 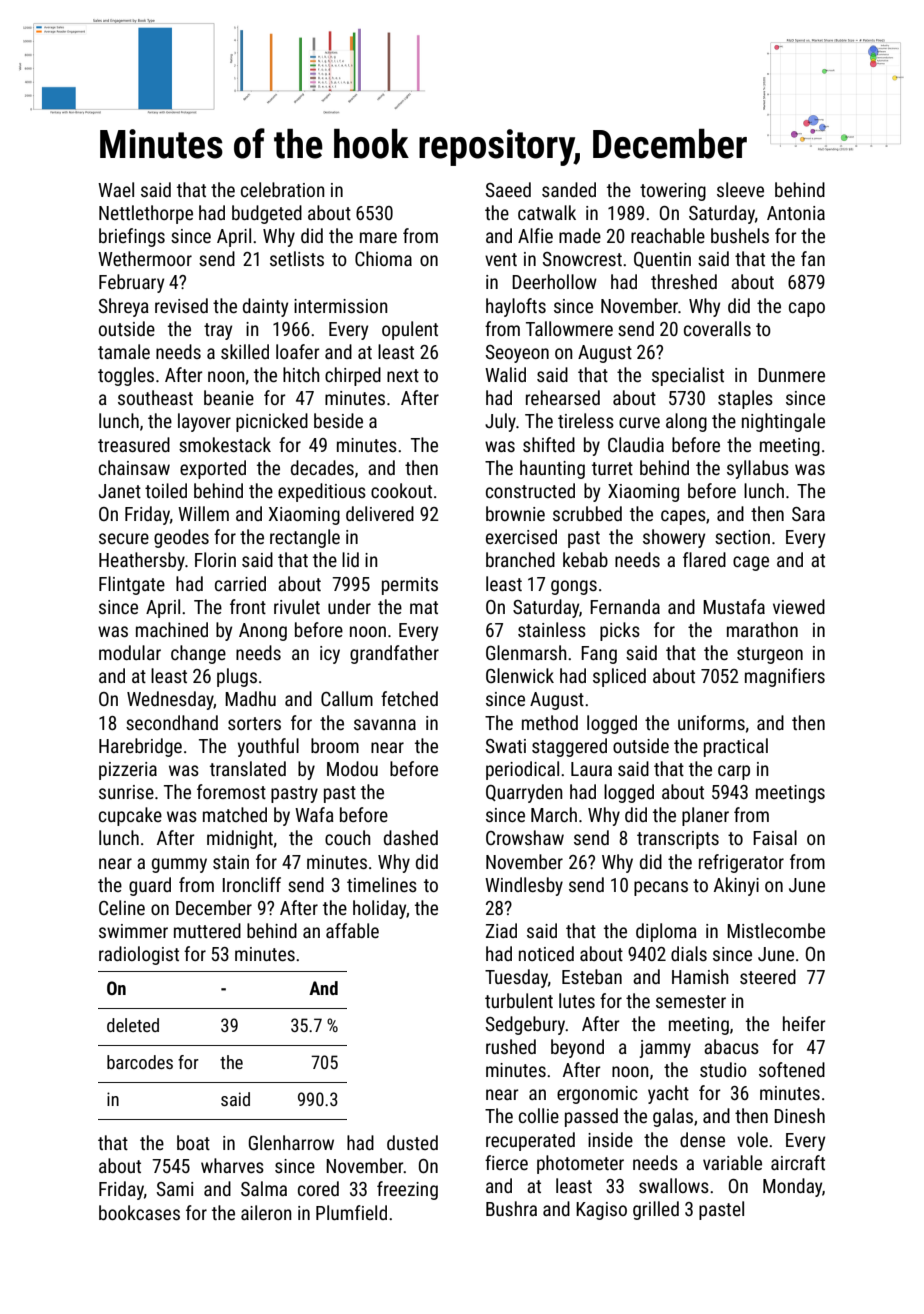 What do you see at coordinates (116, 189) in the document?
I see `Wael` at bounding box center [116, 189].
